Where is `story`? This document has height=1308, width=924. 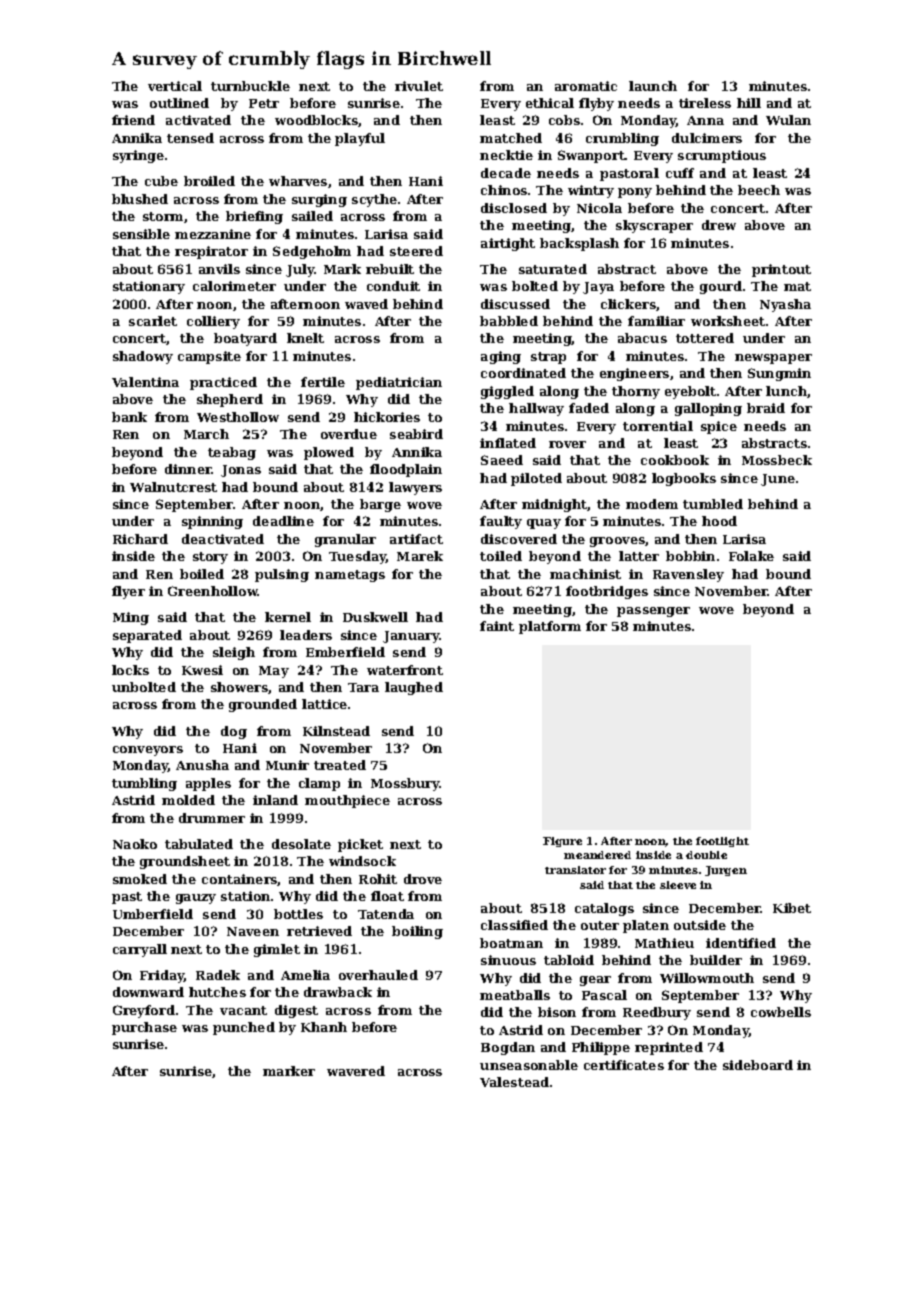 story is located at coordinates (210, 558).
